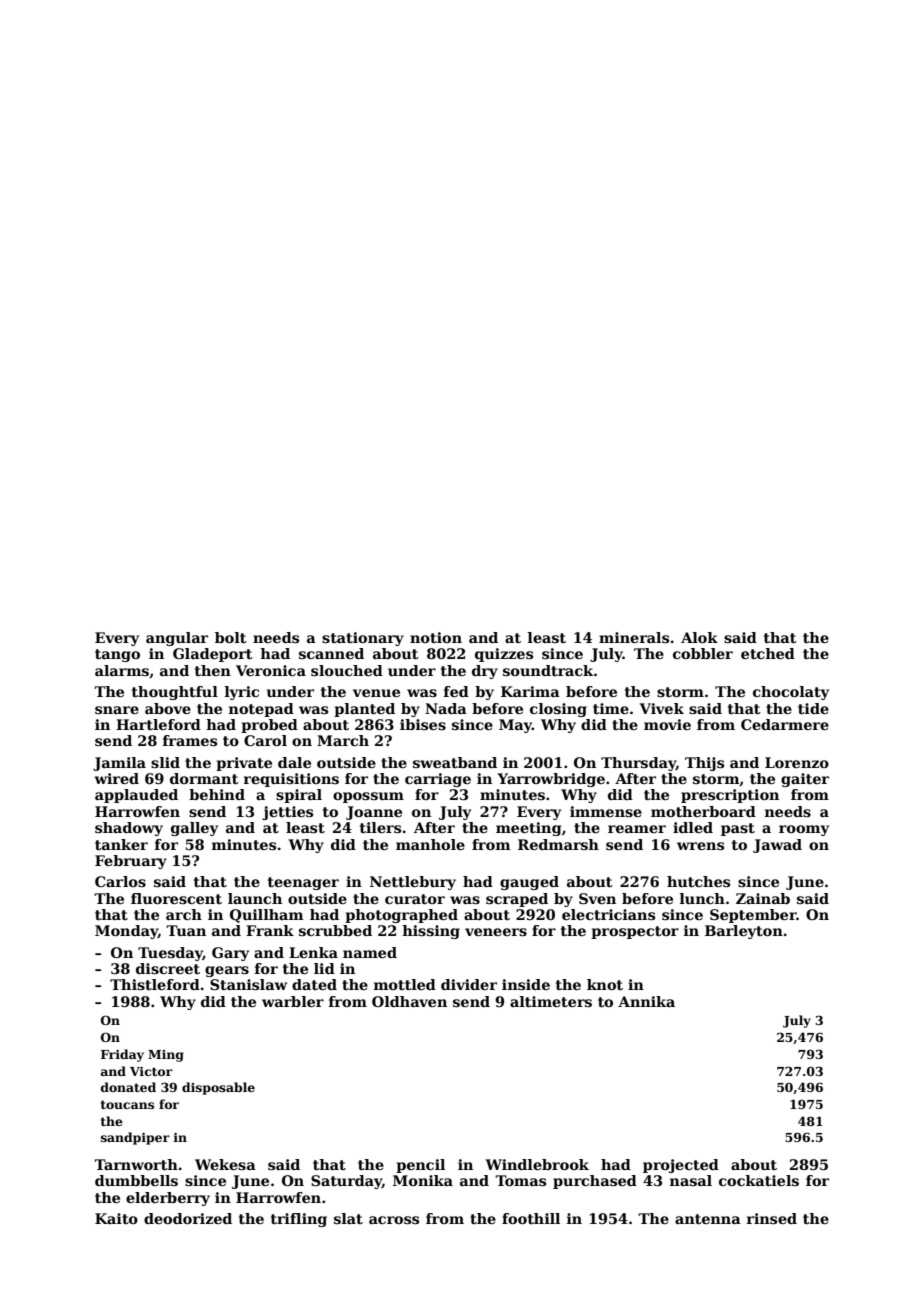 This image has width=924, height=1308. What do you see at coordinates (797, 762) in the image?
I see `Lorenzo` at bounding box center [797, 762].
